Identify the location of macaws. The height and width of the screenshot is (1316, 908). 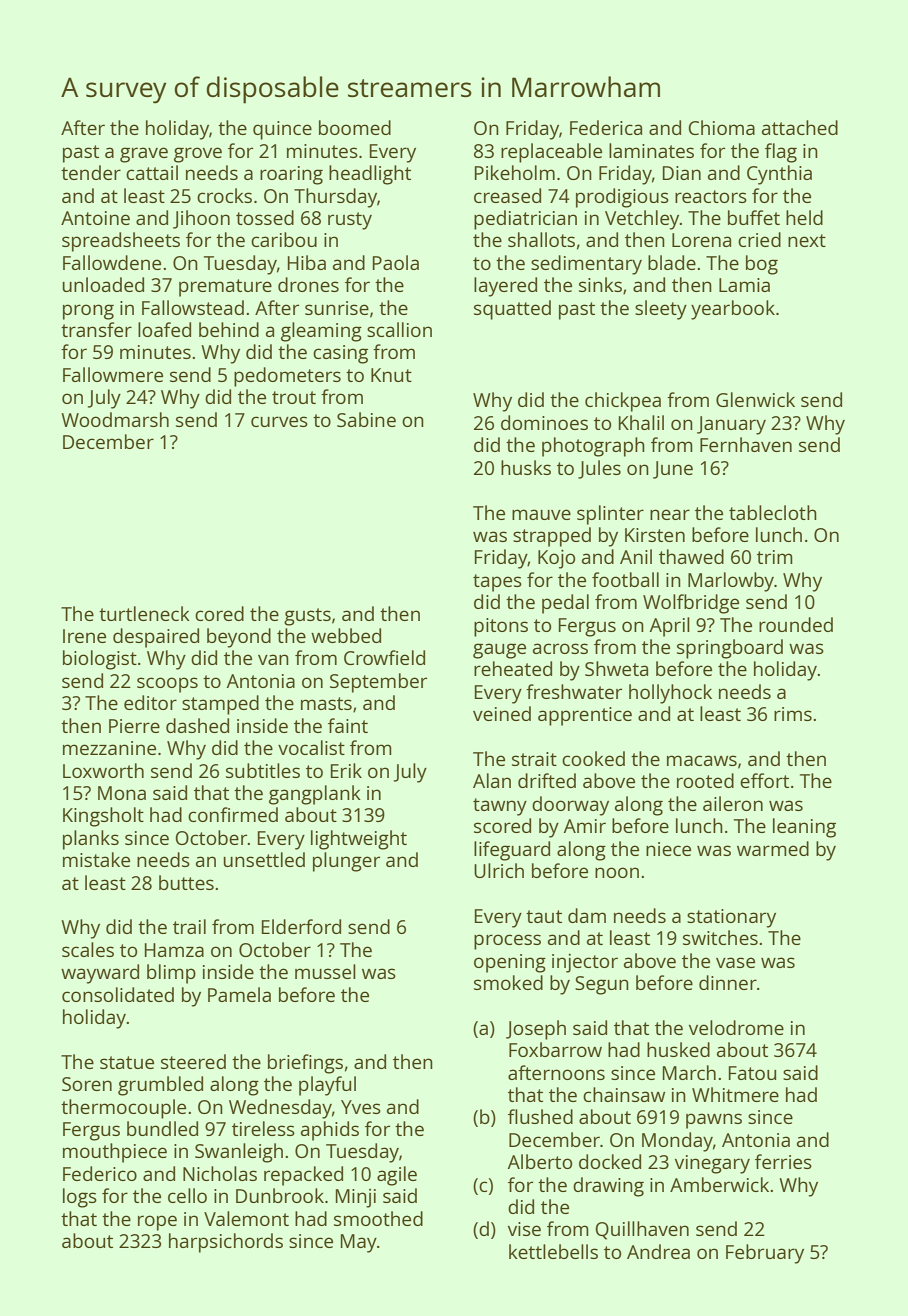
(702, 760).
